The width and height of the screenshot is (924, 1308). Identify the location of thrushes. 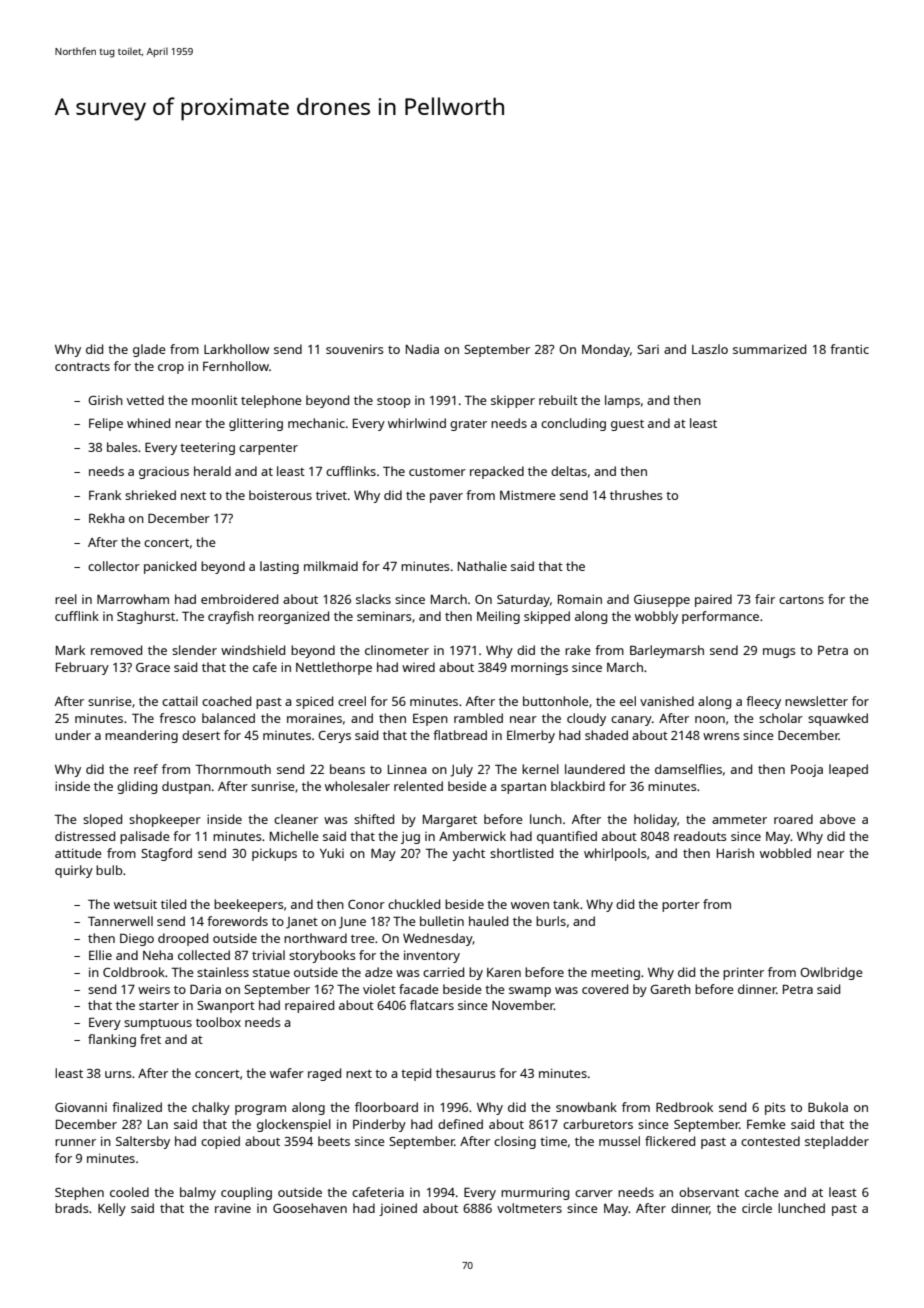
(636, 495).
